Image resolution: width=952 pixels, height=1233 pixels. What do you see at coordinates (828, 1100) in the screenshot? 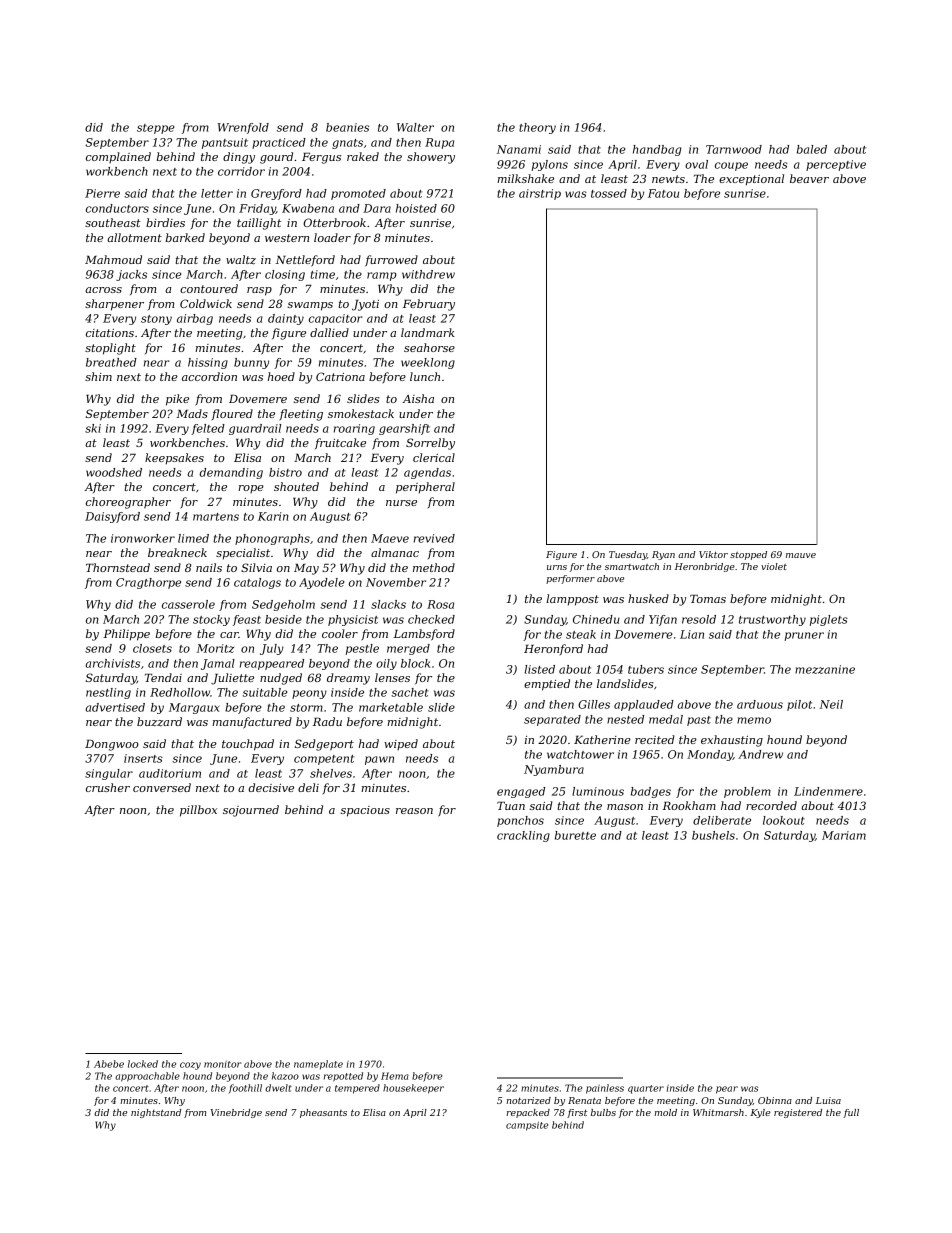
I see `Luisa` at bounding box center [828, 1100].
